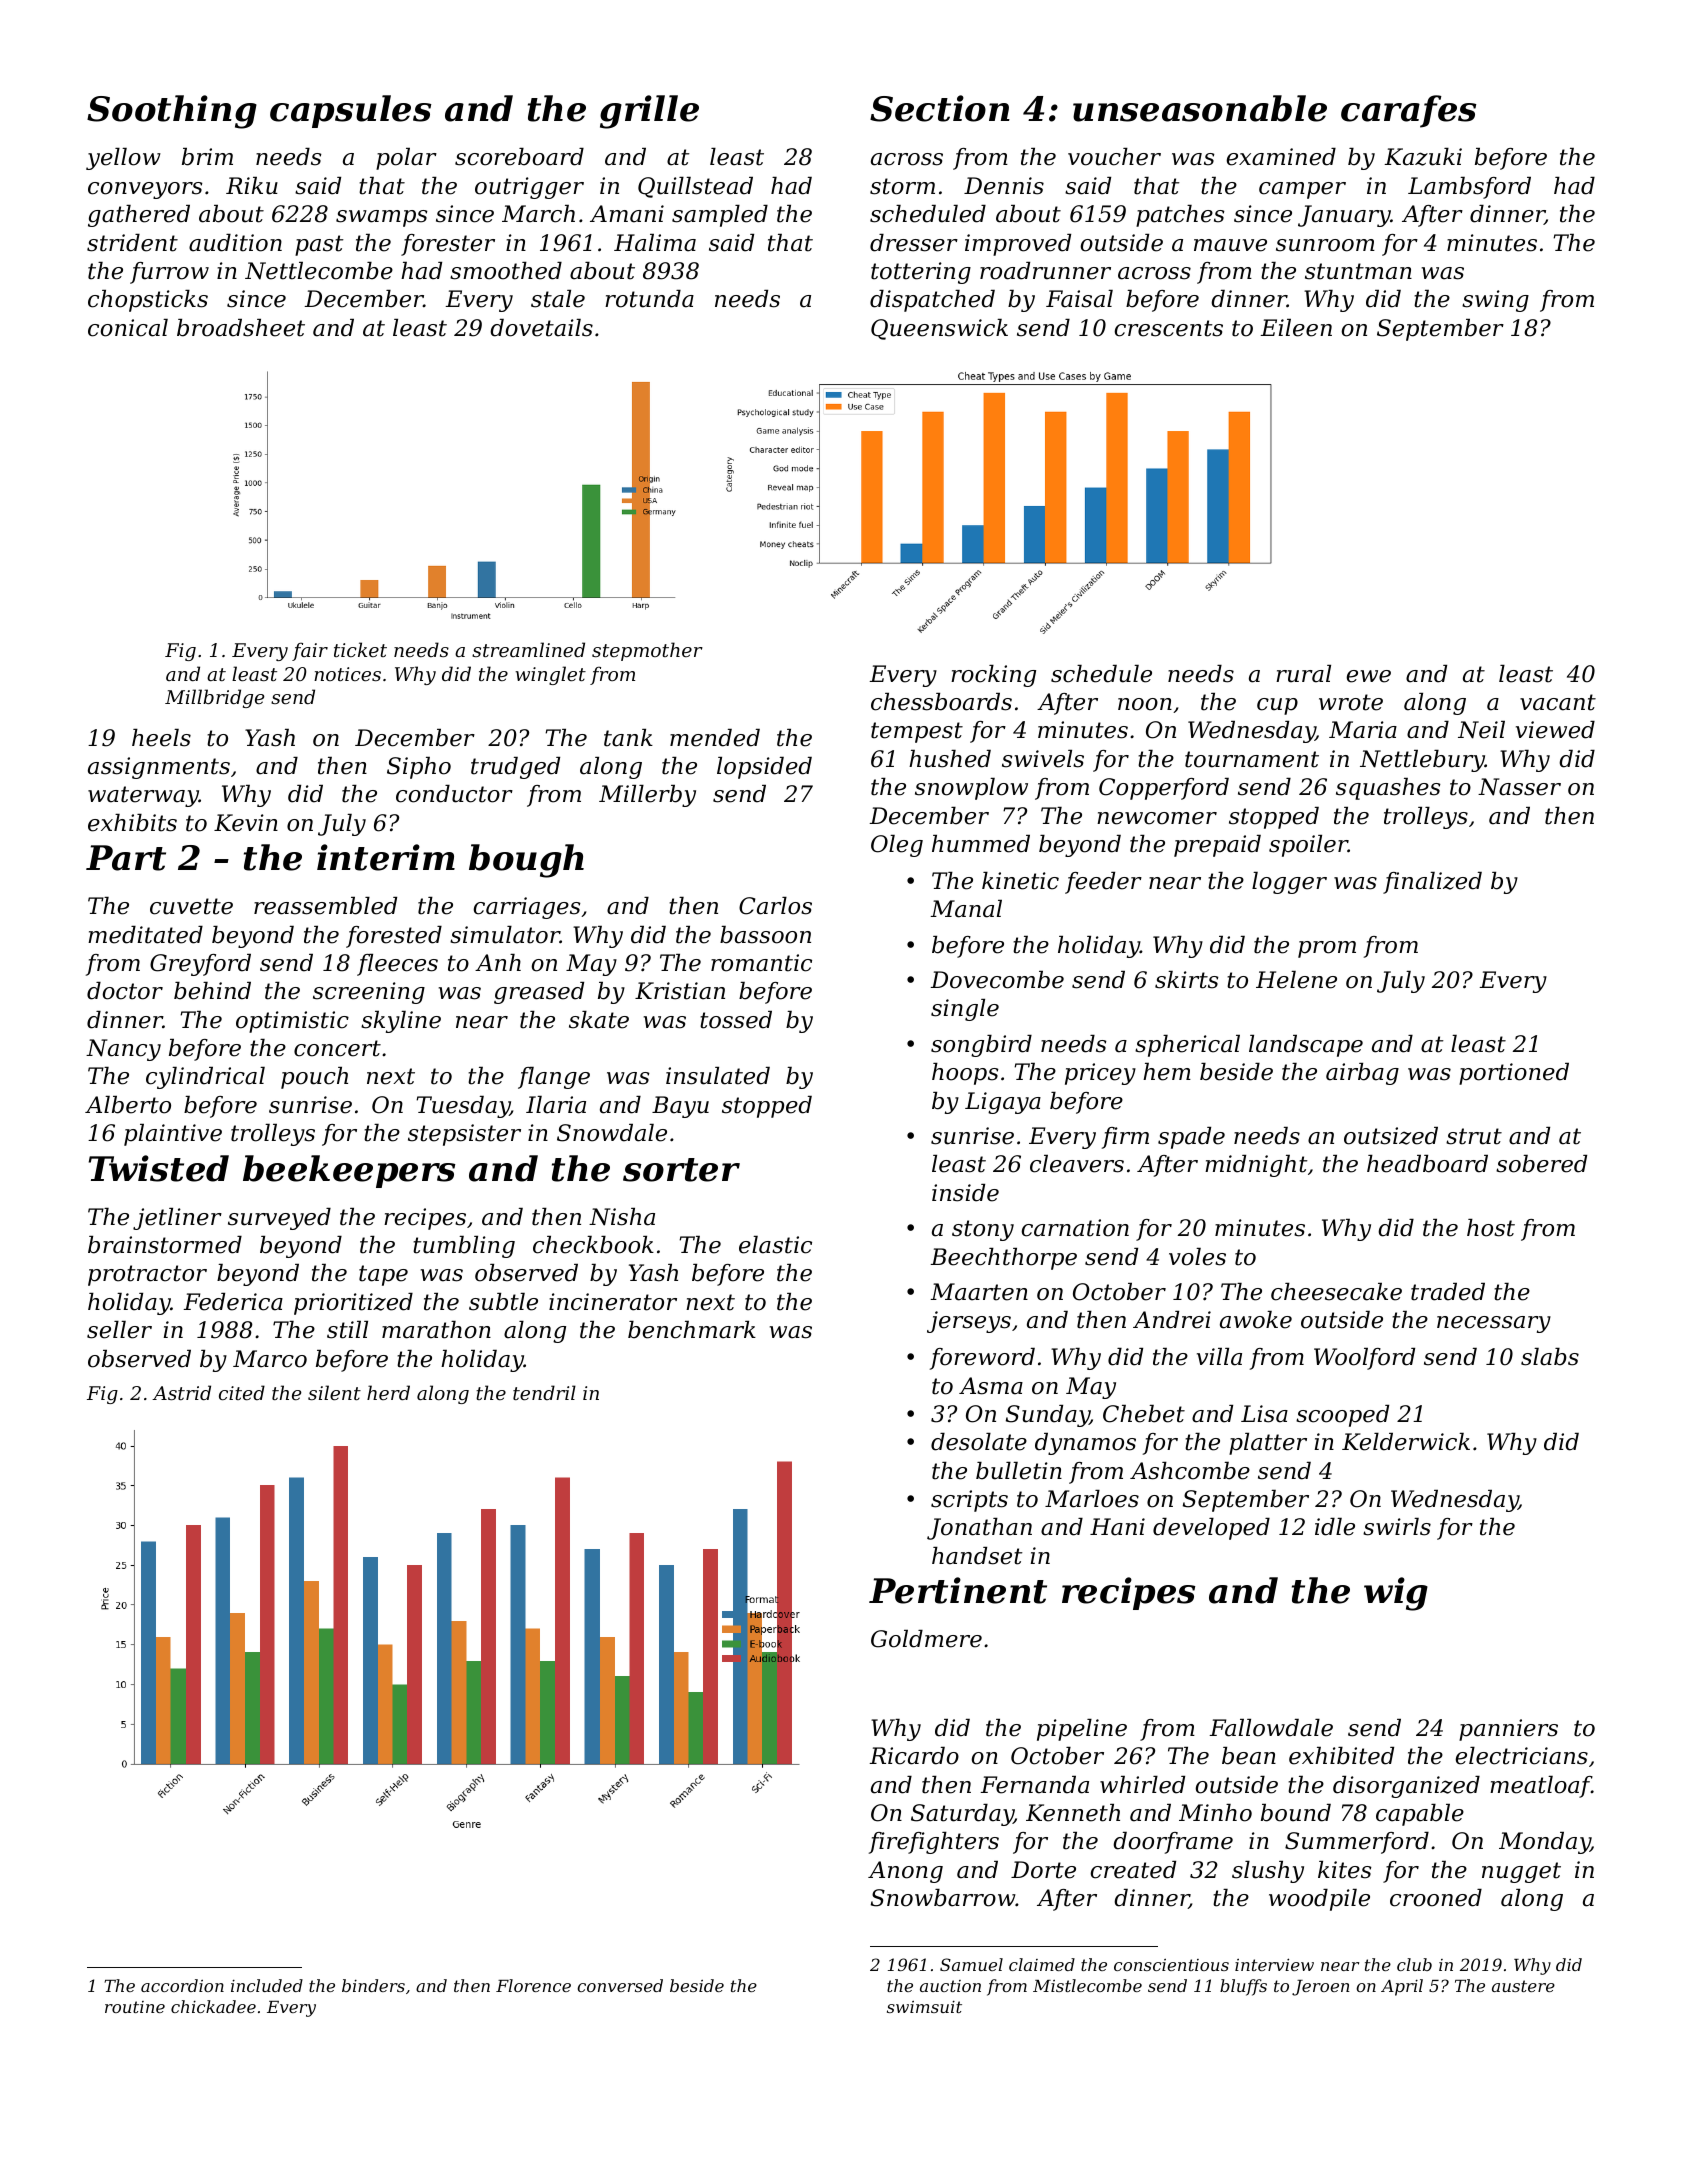 This screenshot has width=1683, height=2178. What do you see at coordinates (934, 1843) in the screenshot?
I see `firefighters` at bounding box center [934, 1843].
